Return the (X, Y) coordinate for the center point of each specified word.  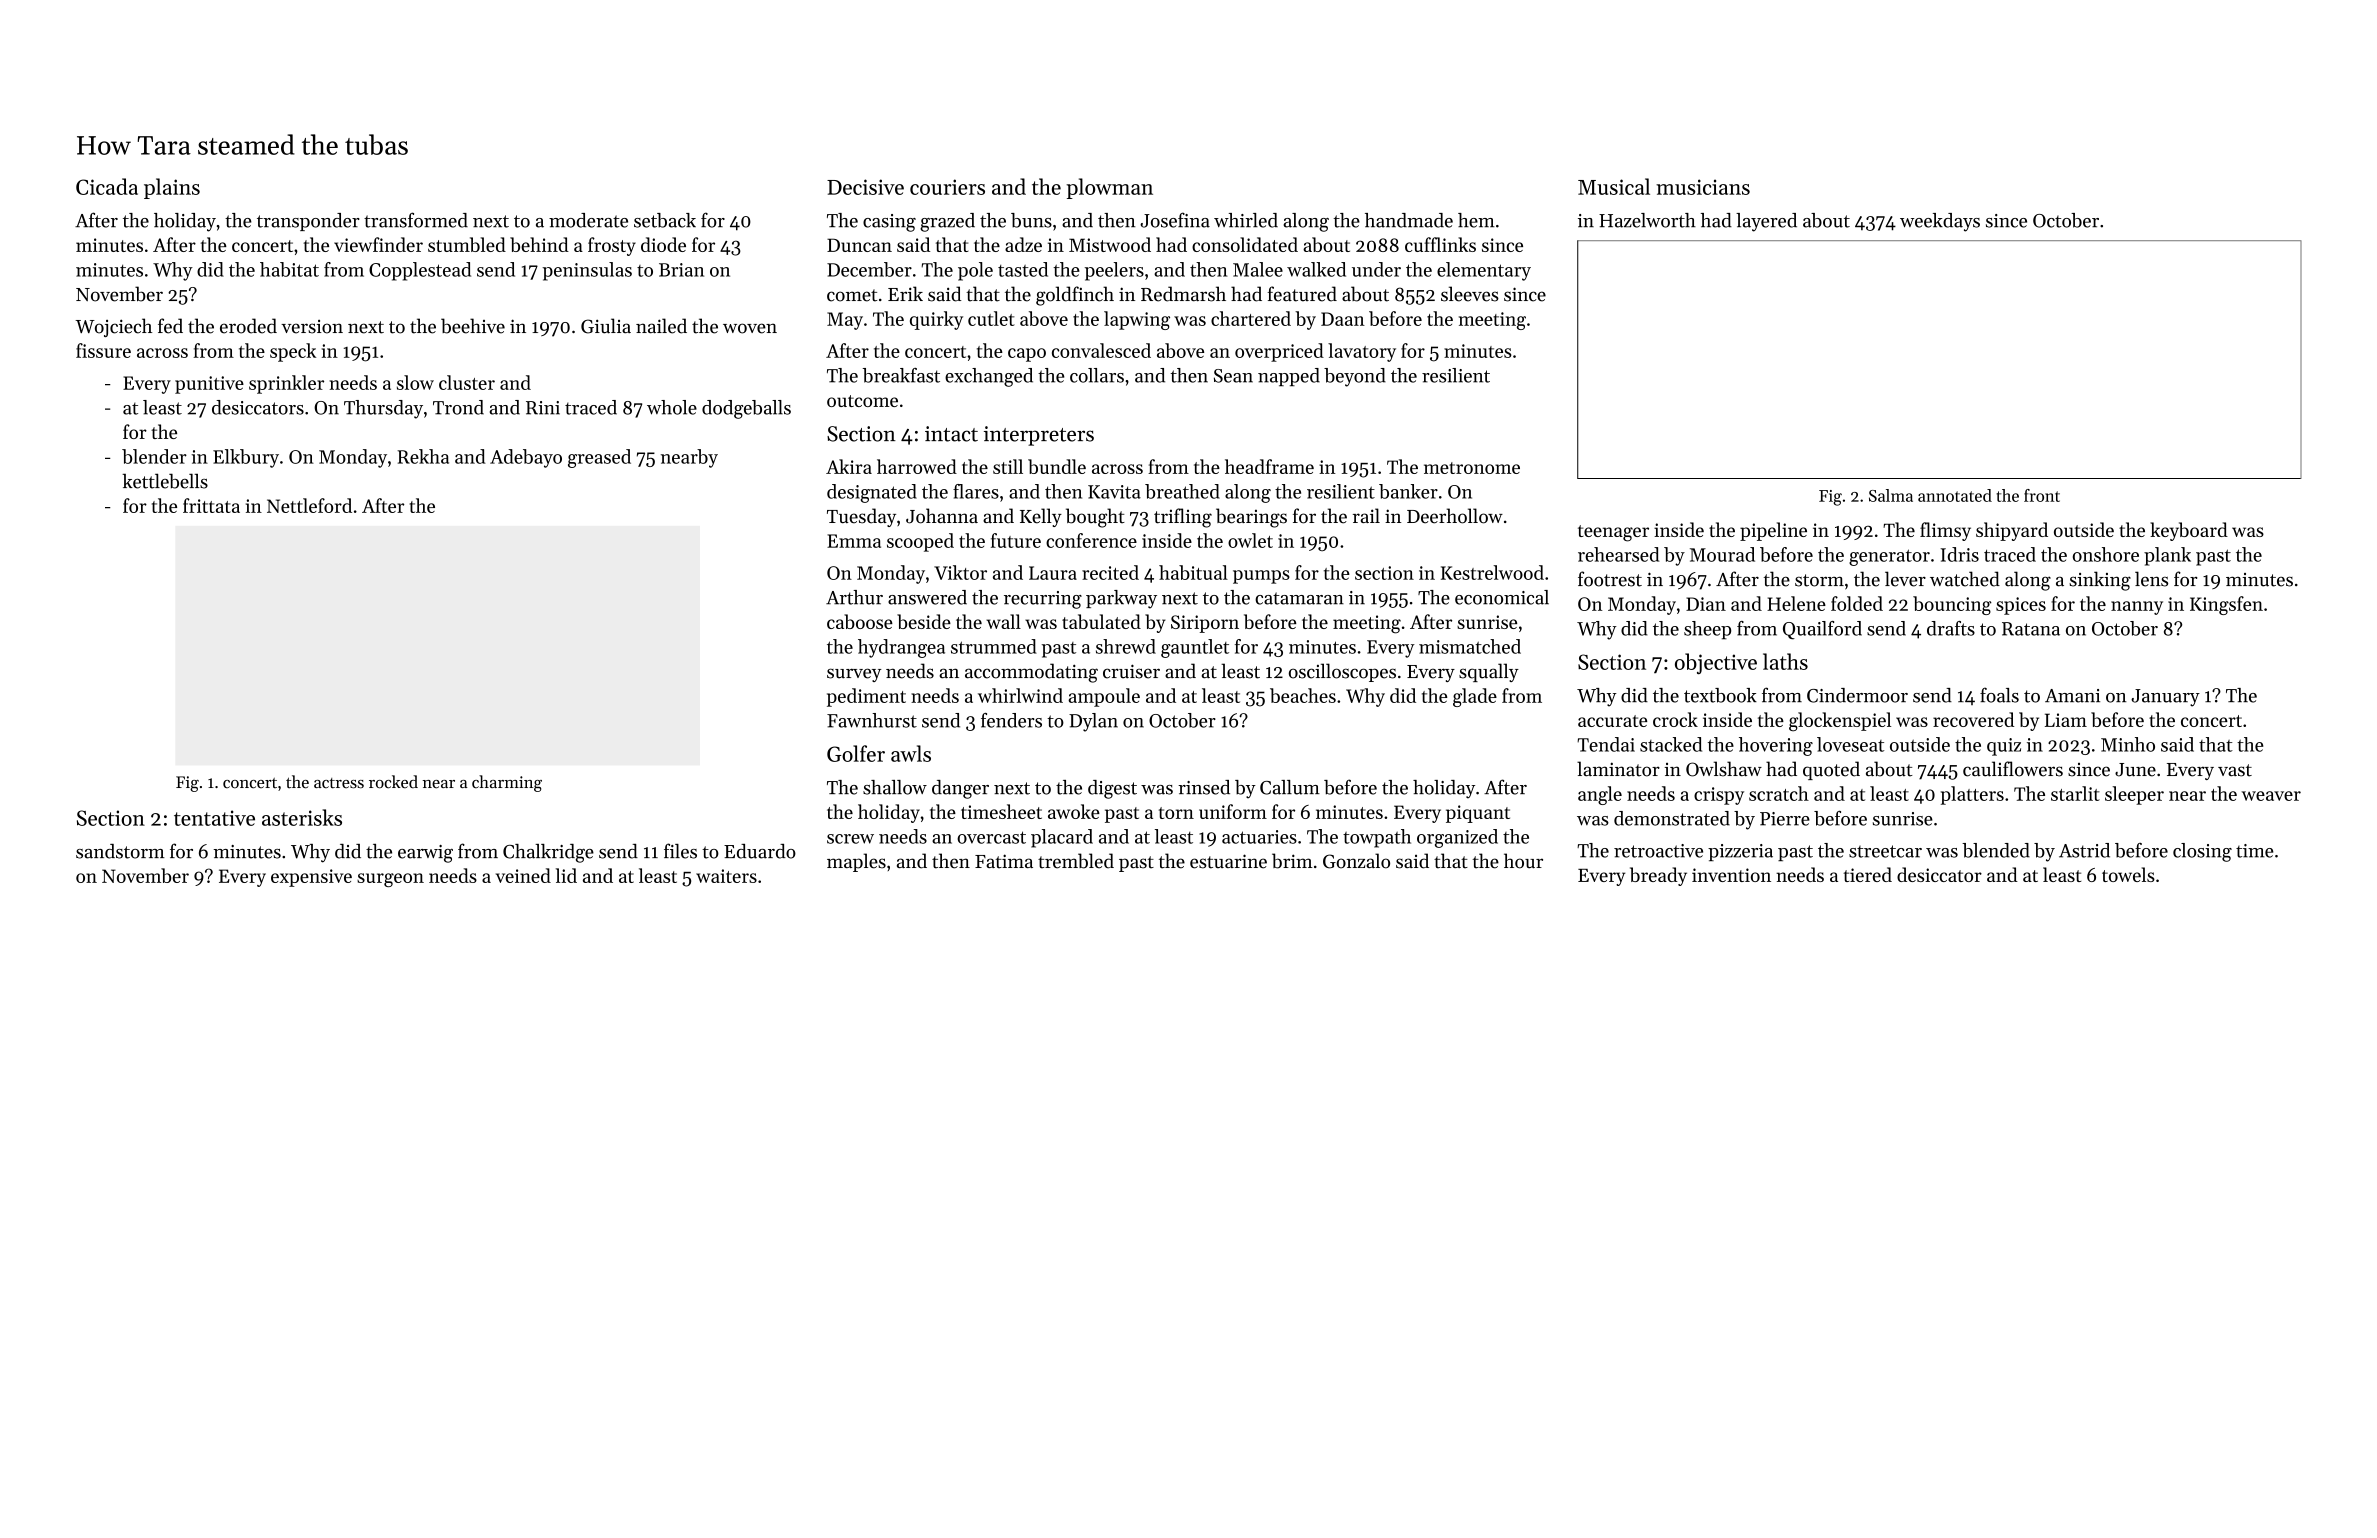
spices (2021, 606)
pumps (1261, 577)
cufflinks (1440, 244)
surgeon (390, 880)
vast (2235, 770)
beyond (1355, 377)
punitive (209, 385)
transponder (308, 222)
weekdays (1940, 222)
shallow (895, 787)
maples (856, 862)
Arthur (854, 597)
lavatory (1362, 352)
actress (339, 783)
